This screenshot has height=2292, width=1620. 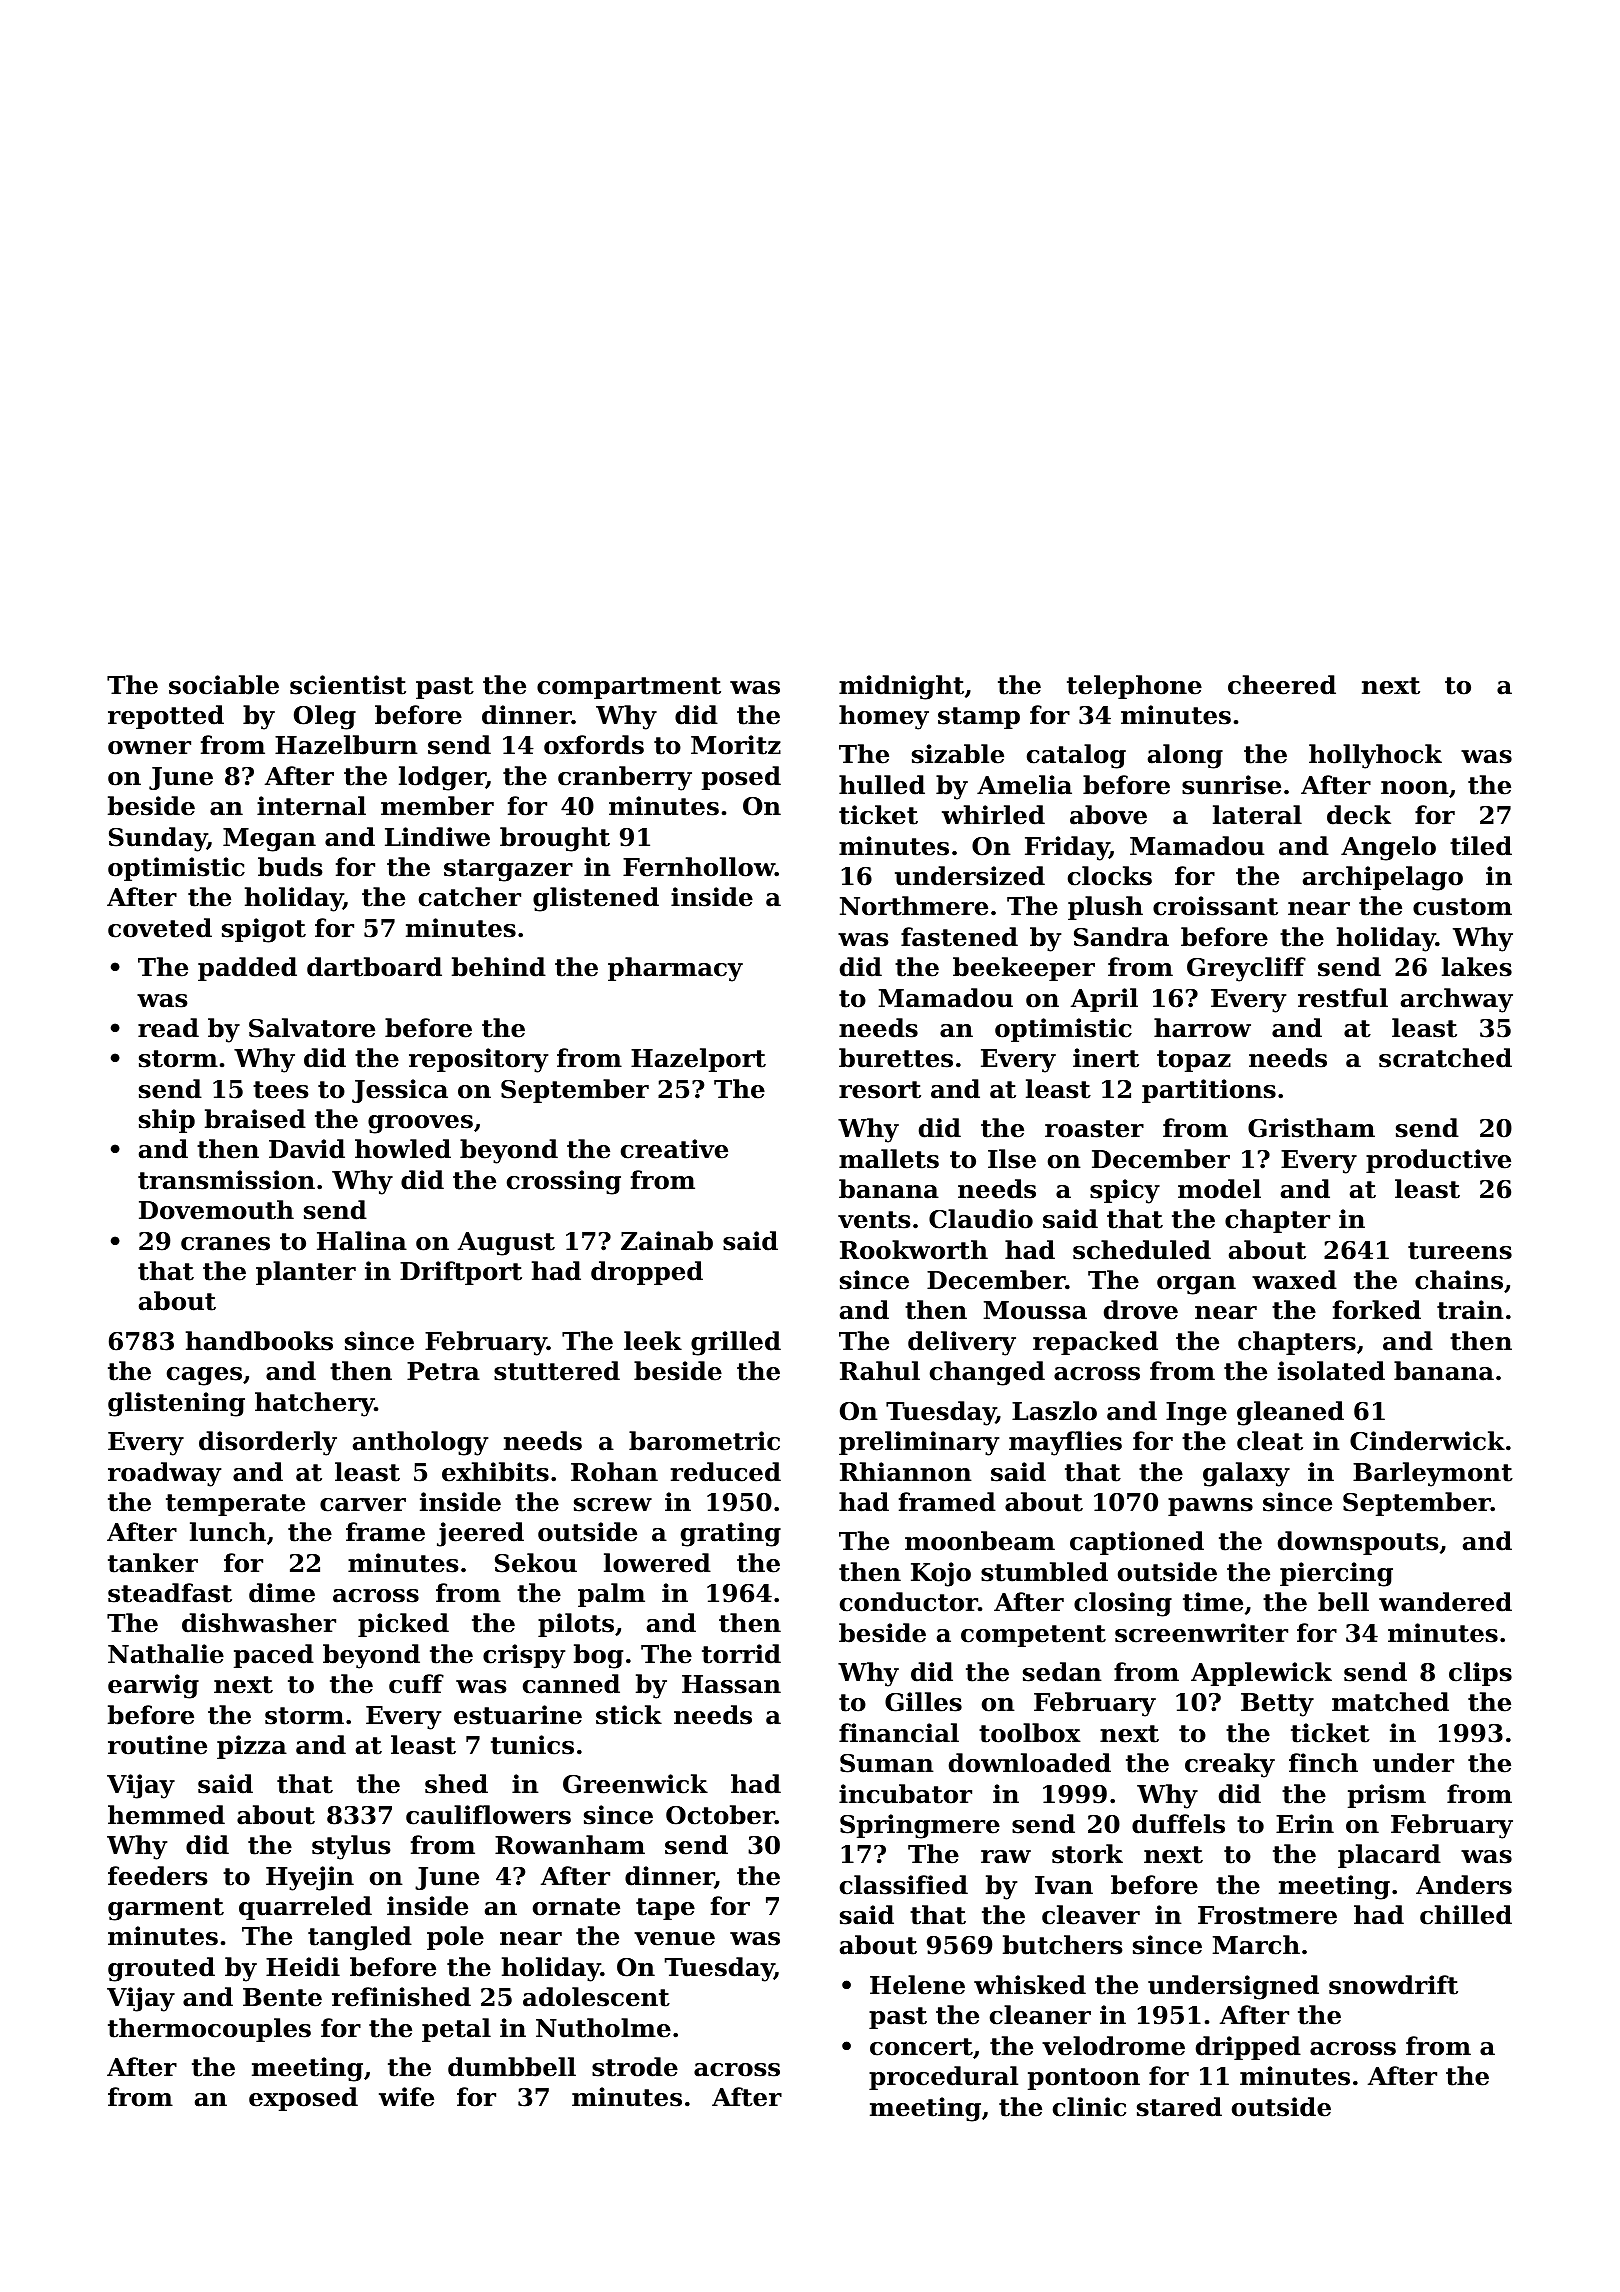 I want to click on sociable, so click(x=224, y=685).
